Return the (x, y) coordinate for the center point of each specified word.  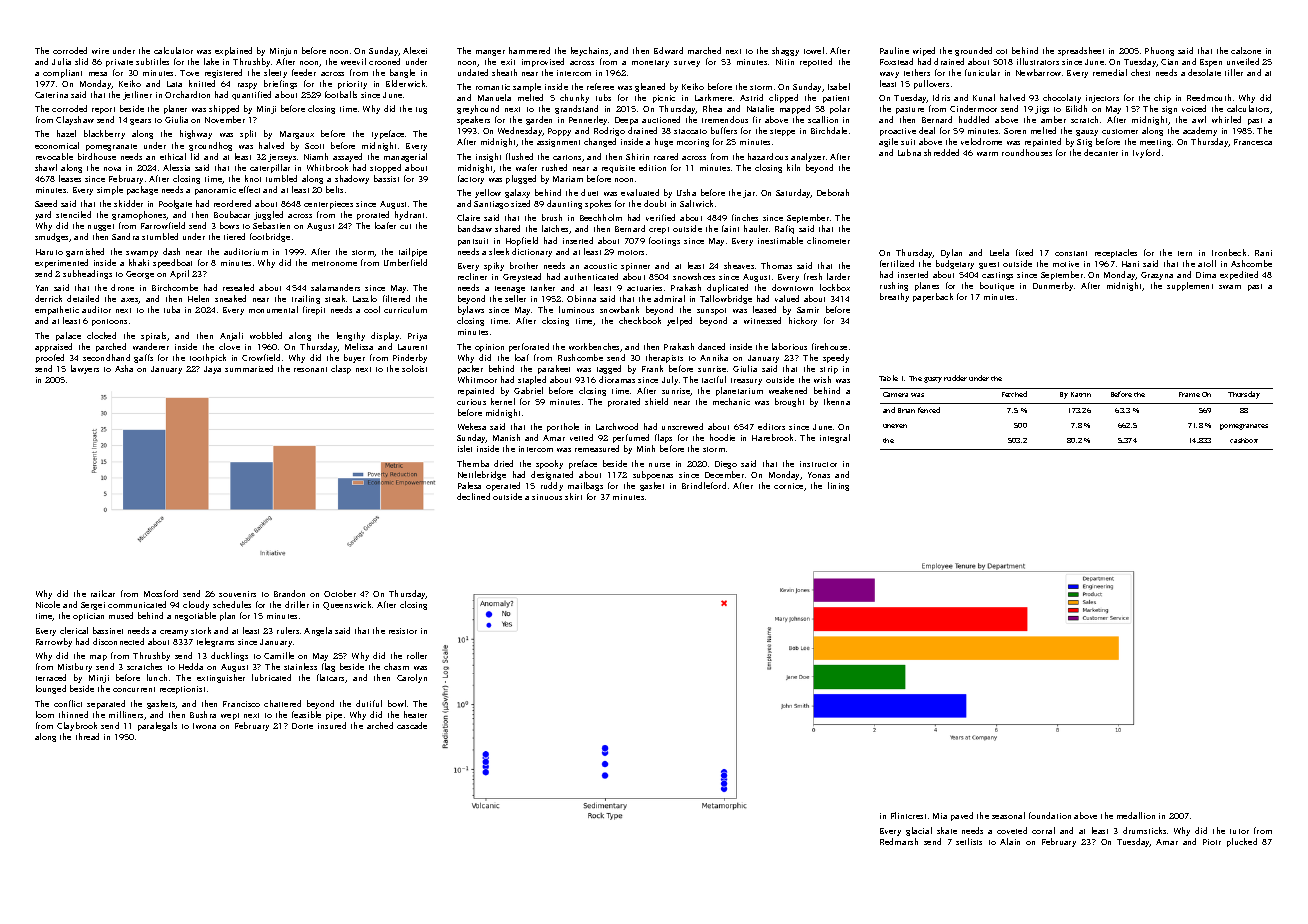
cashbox (1244, 440)
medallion (1136, 815)
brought (789, 402)
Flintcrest (908, 815)
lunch (157, 677)
